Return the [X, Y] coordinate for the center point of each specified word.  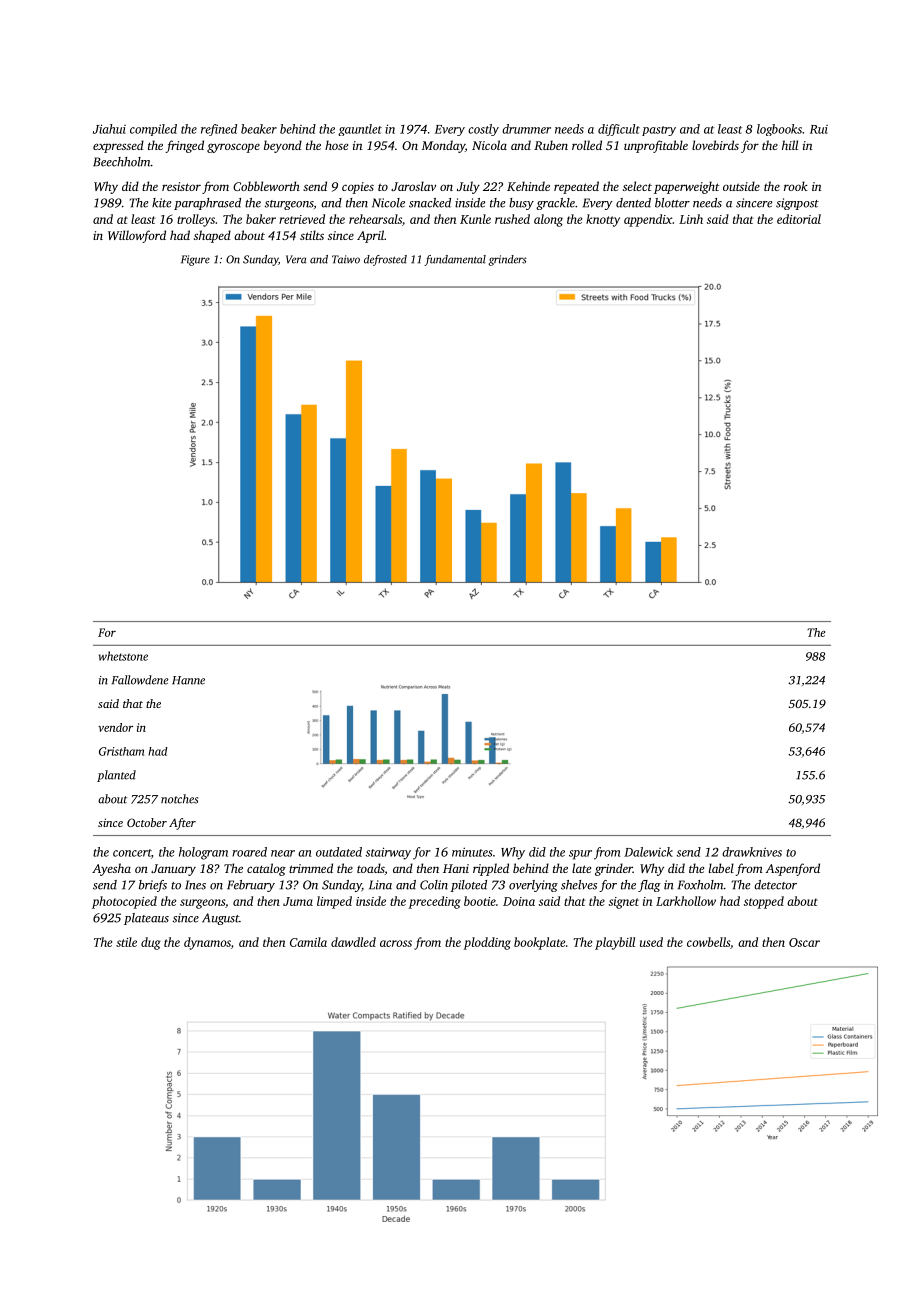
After [182, 824]
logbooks [779, 130]
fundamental [455, 260]
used [651, 942]
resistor [181, 186]
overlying [533, 886]
